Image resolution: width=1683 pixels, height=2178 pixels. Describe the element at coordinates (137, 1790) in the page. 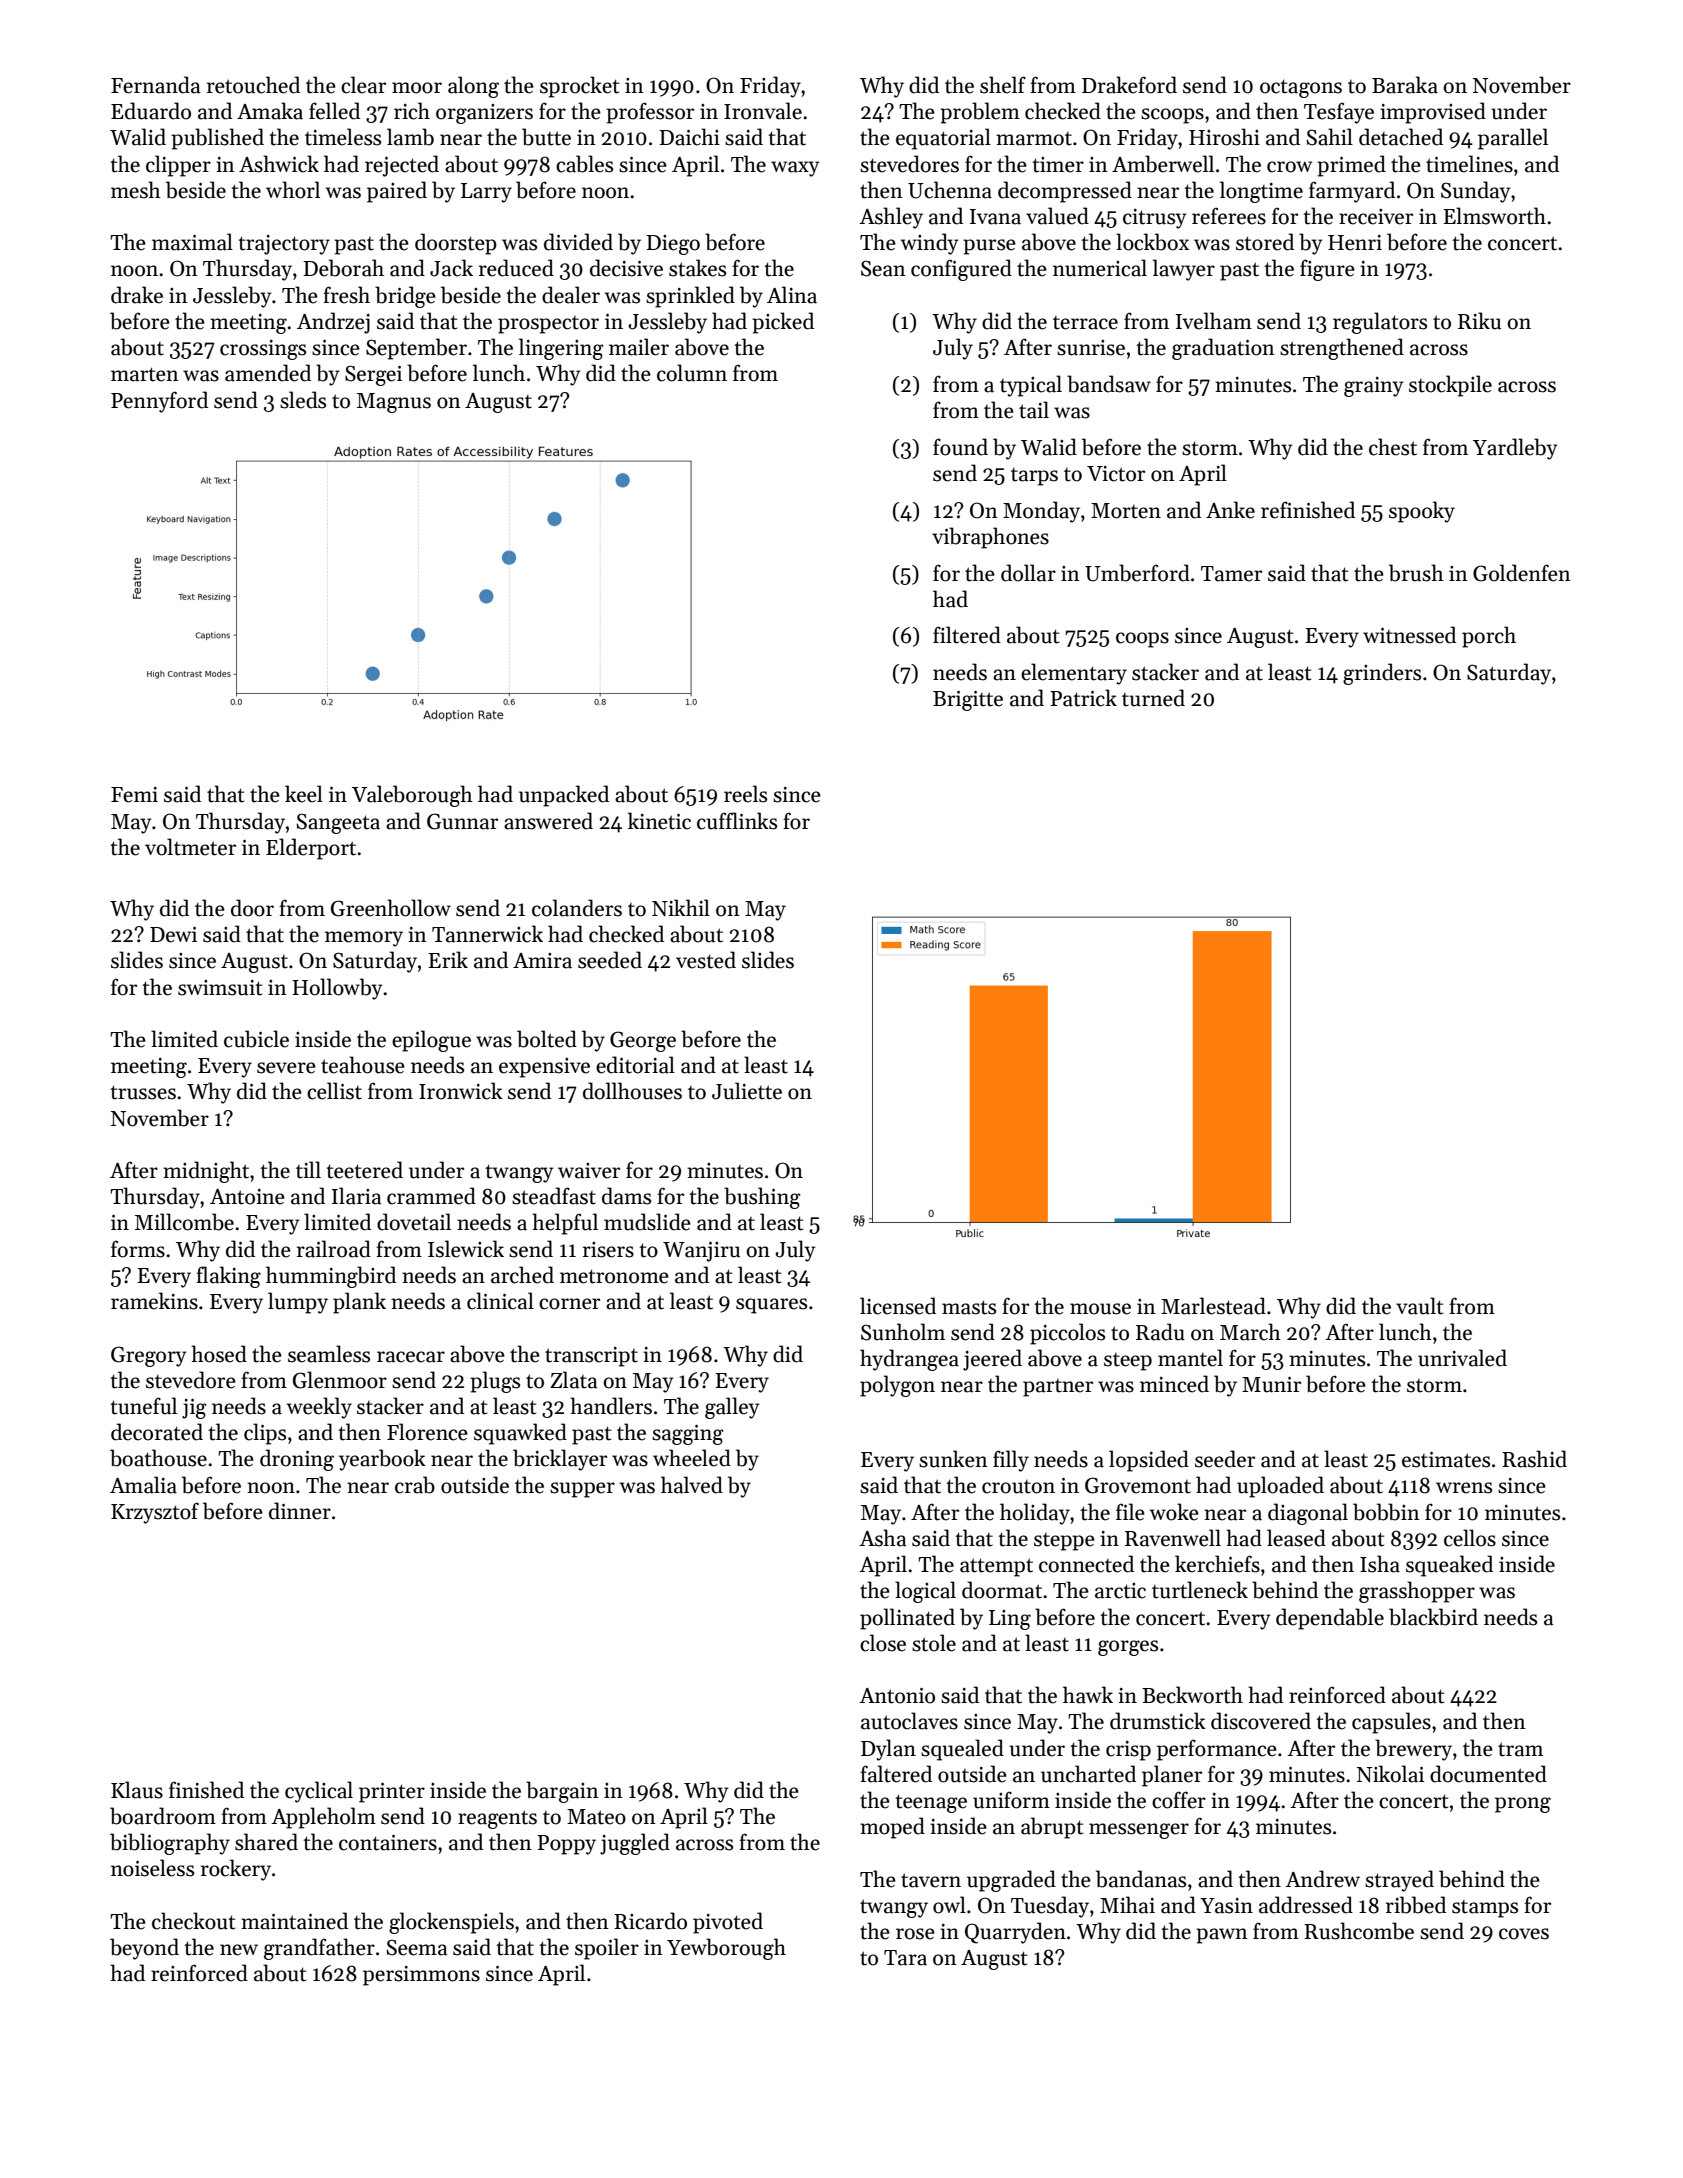

I see `Klaus` at that location.
